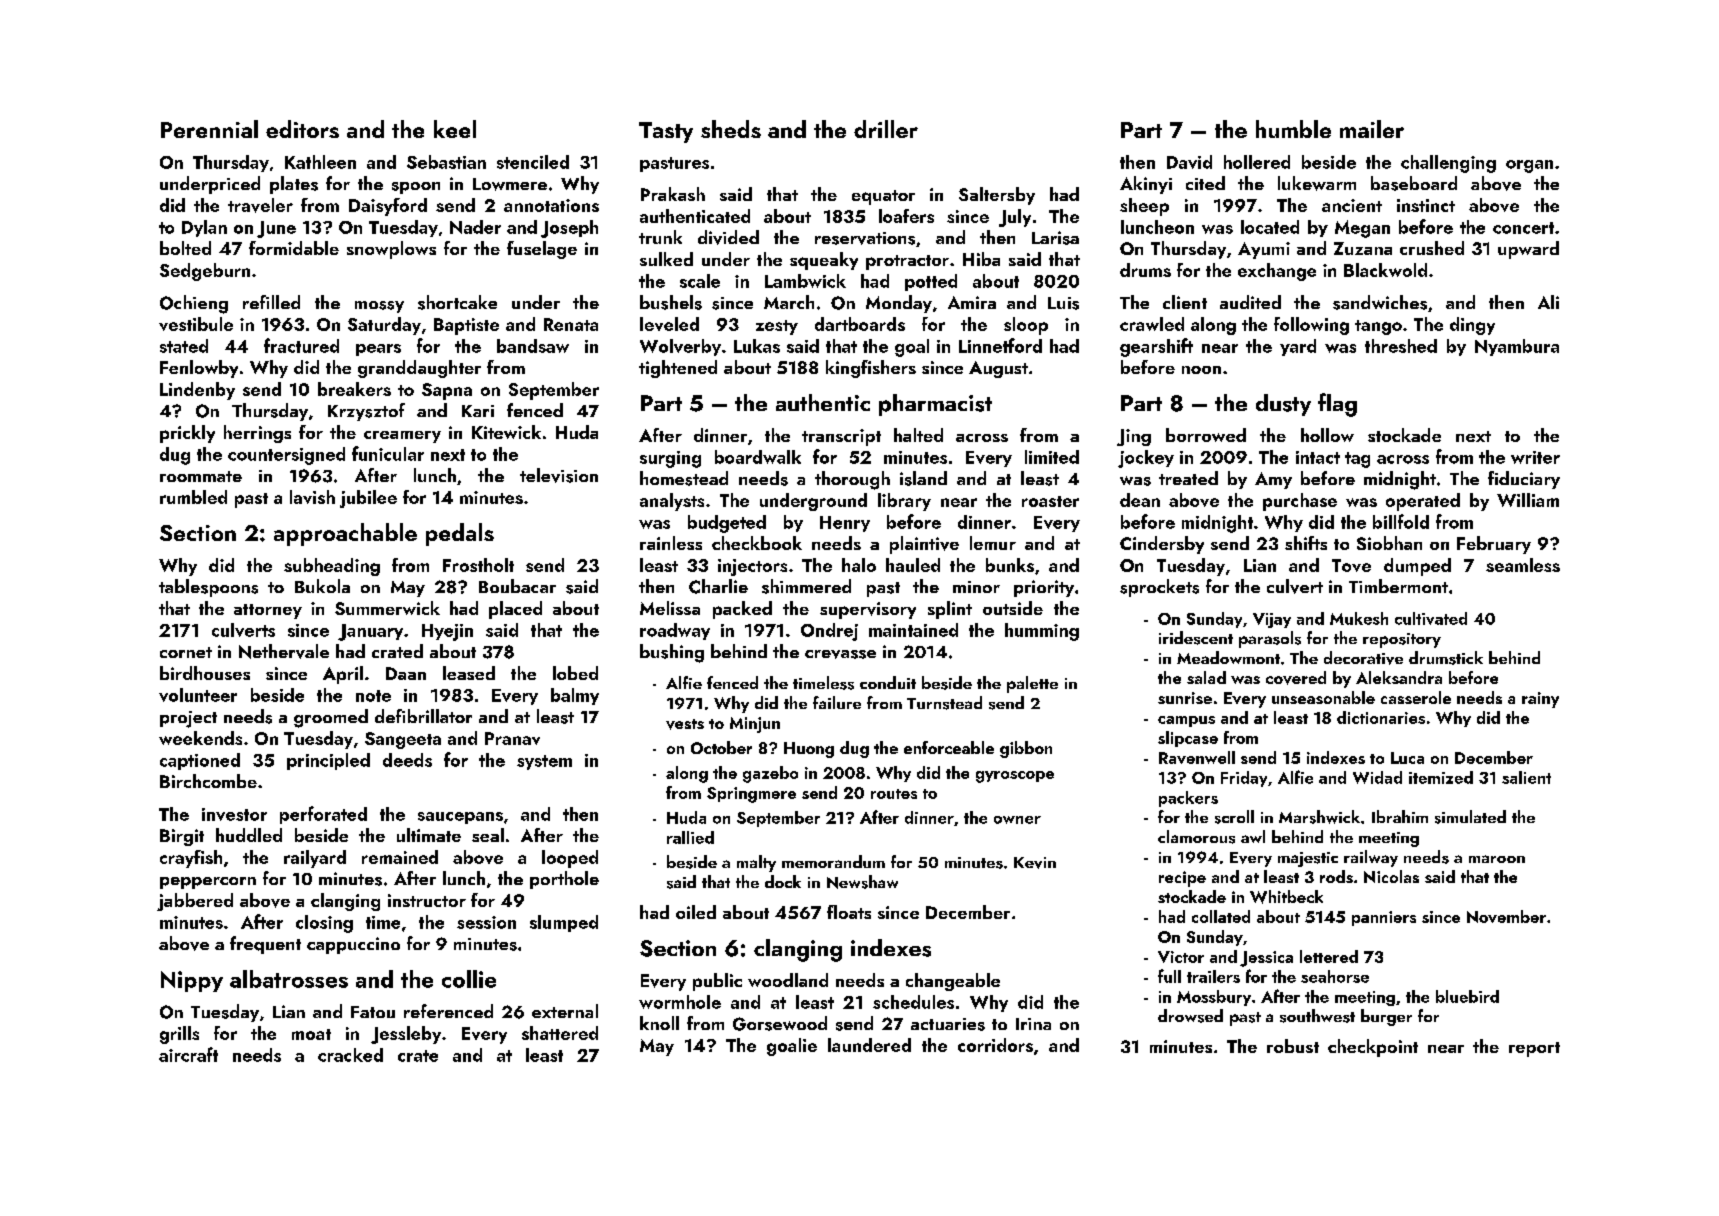 This document has width=1719, height=1216. I want to click on Jessleby, so click(406, 1035).
